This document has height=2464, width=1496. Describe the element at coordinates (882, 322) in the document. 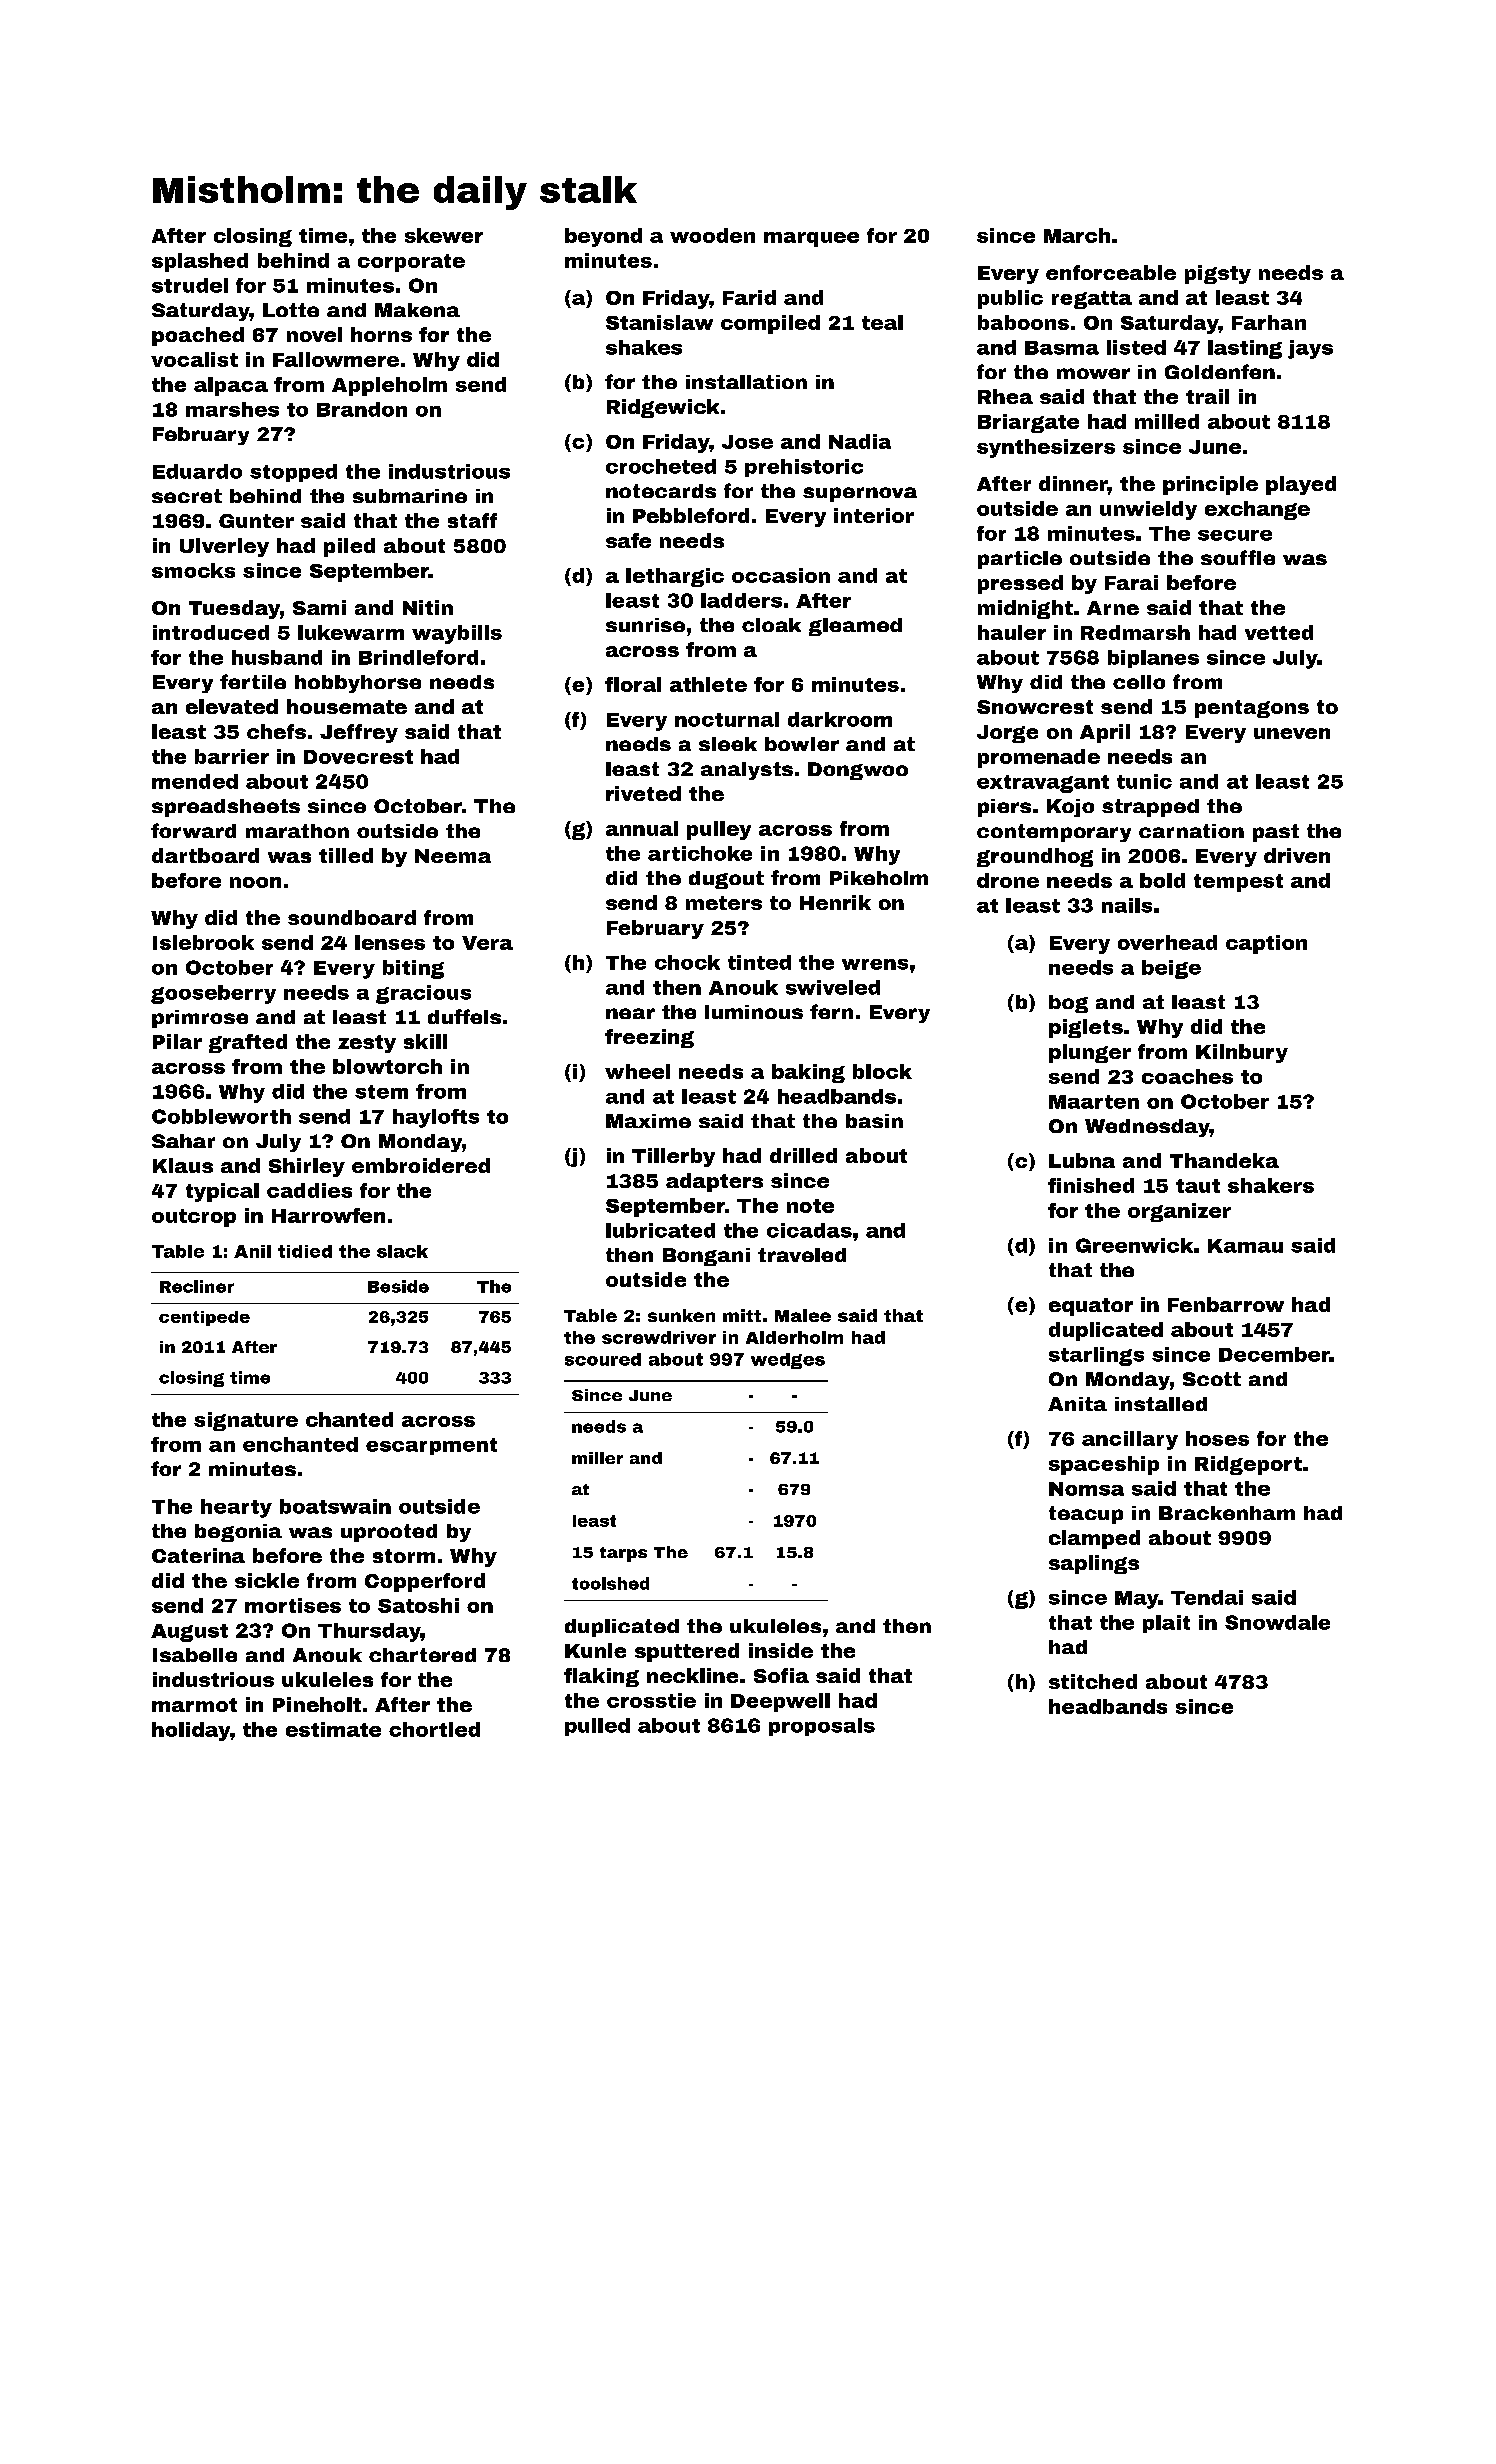

I see `teal` at that location.
